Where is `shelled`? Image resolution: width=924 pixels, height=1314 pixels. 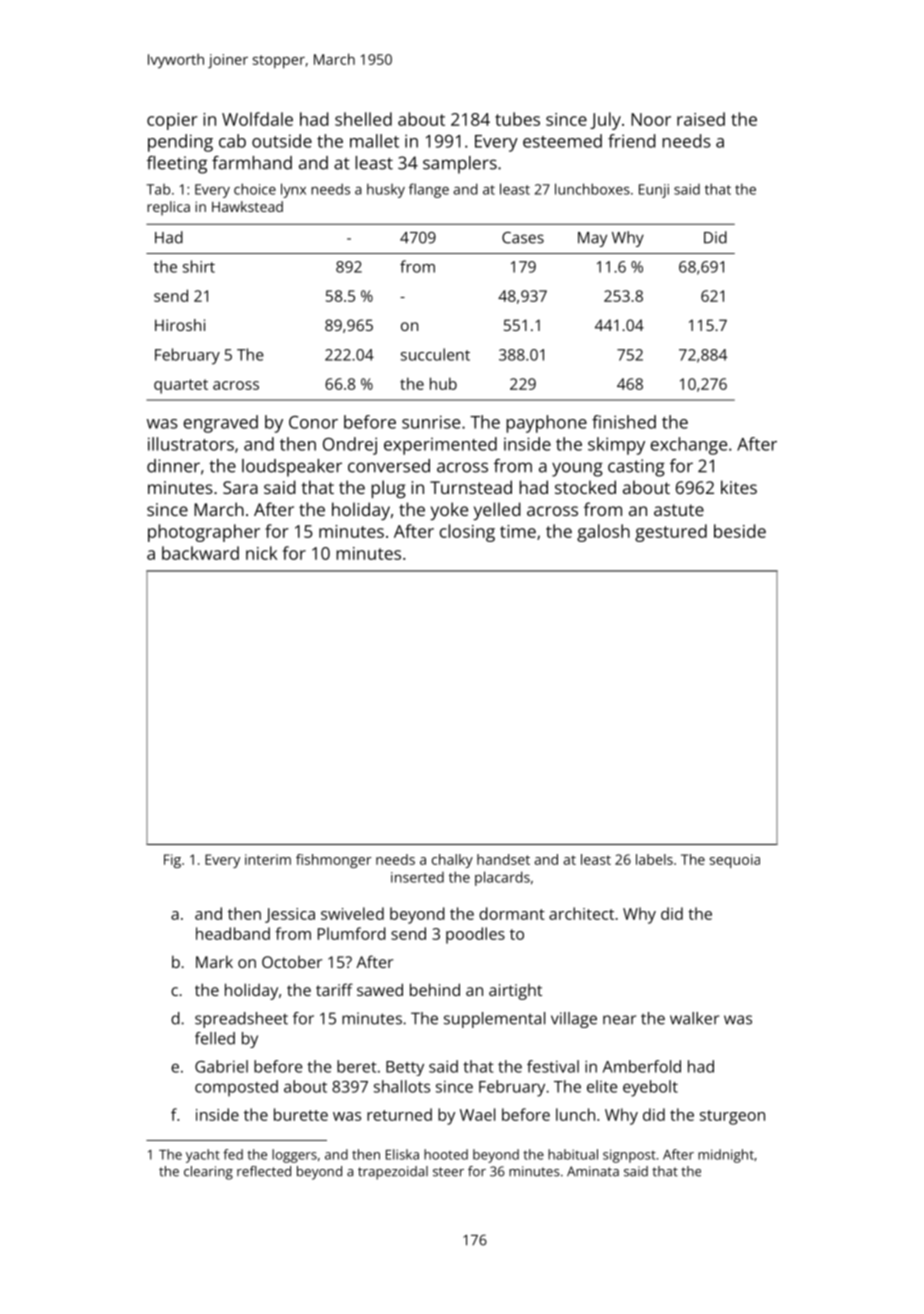 shelled is located at coordinates (363, 119).
